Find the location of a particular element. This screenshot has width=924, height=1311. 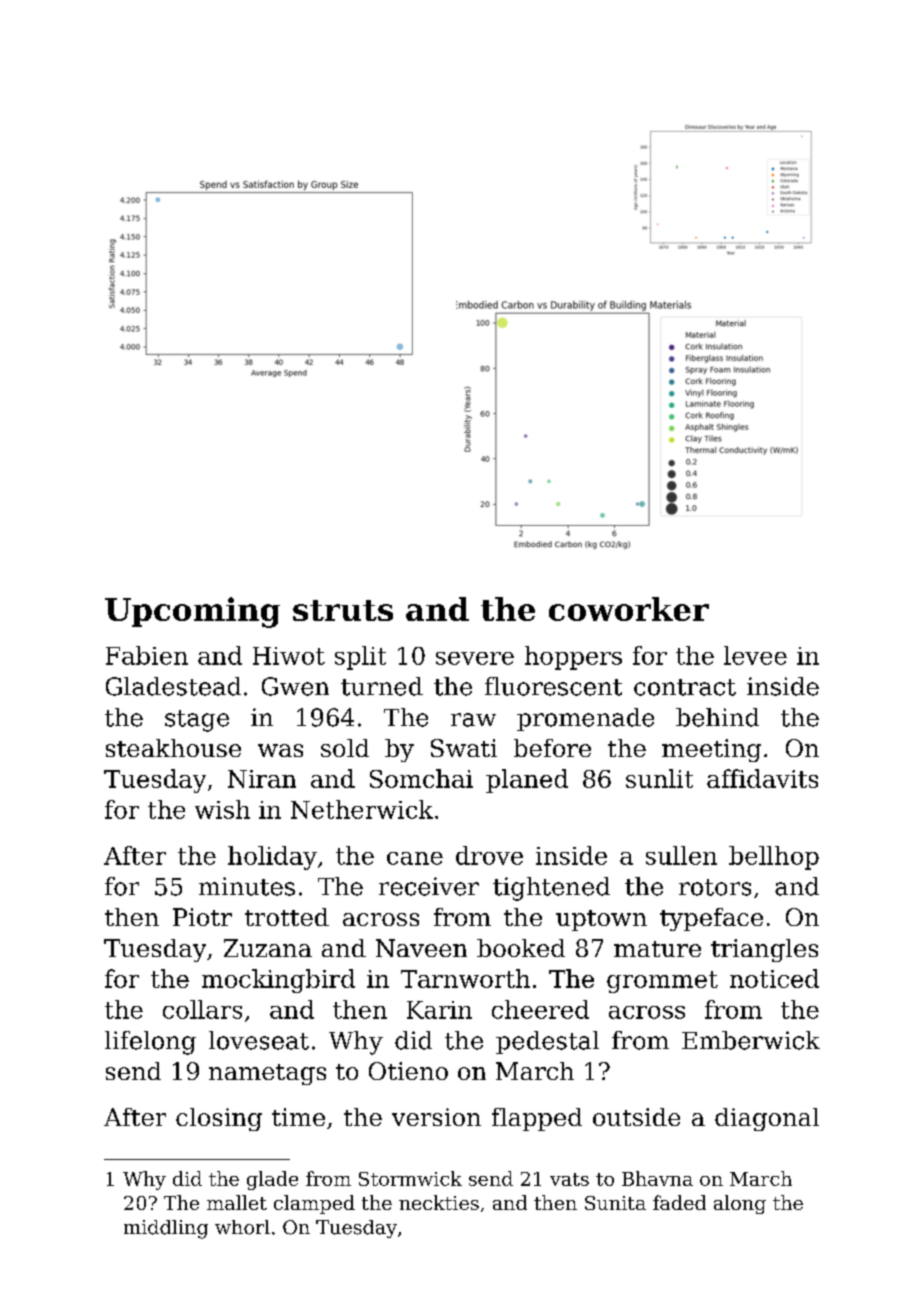

turned is located at coordinates (382, 686).
